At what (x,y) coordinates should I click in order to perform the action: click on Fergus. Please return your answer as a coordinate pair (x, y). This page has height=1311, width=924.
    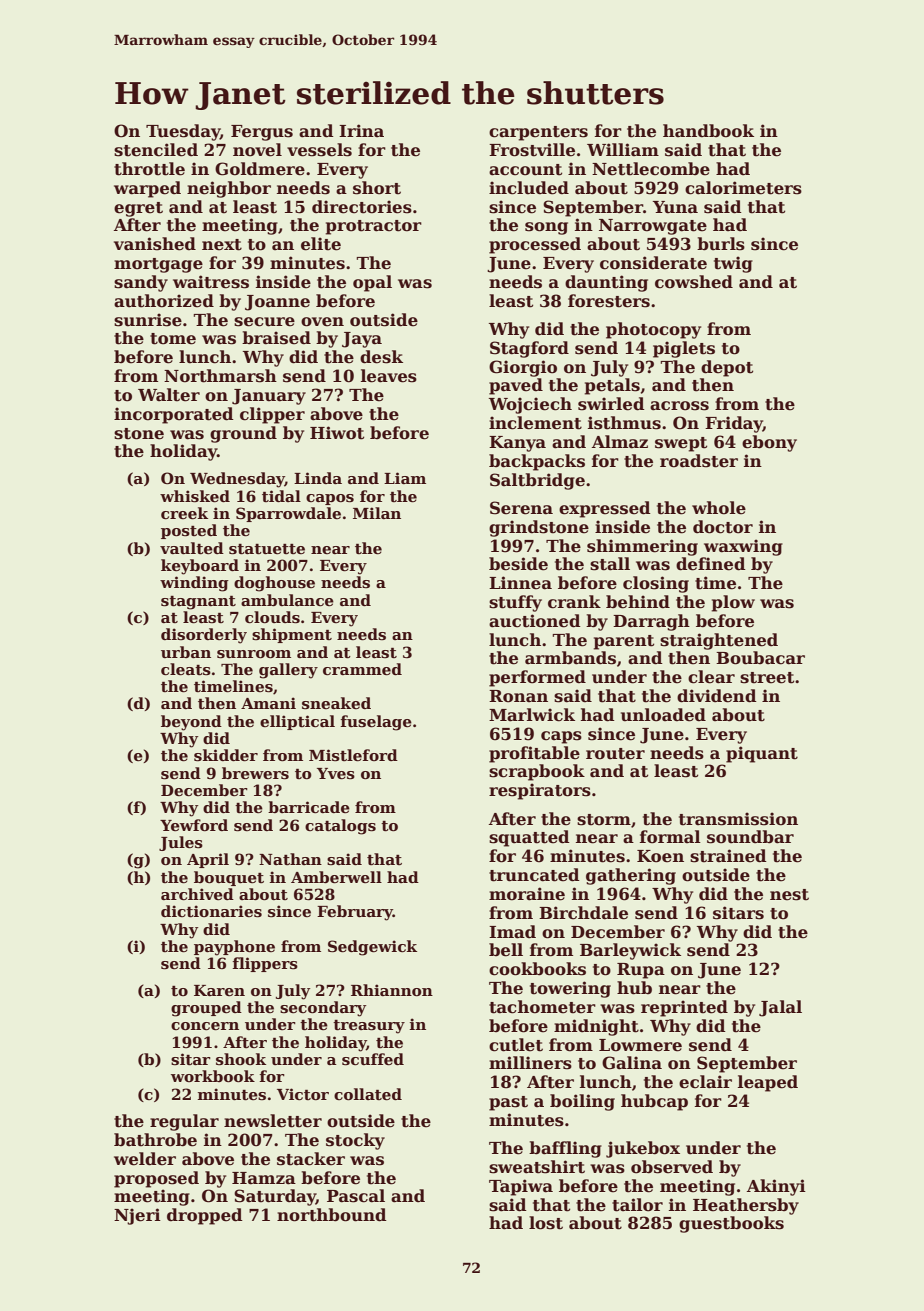
    Looking at the image, I should click on (262, 133).
